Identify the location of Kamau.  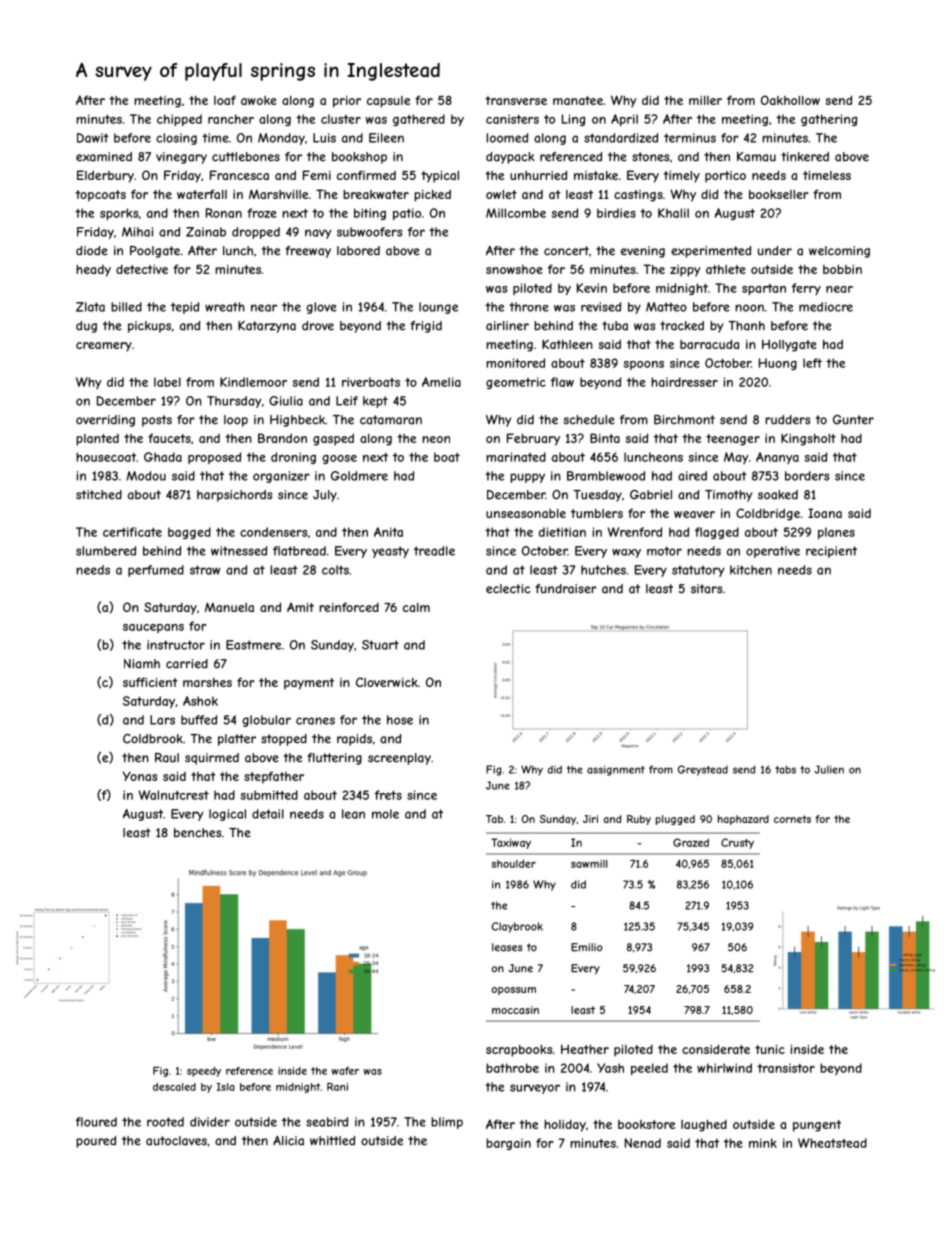
(756, 157).
